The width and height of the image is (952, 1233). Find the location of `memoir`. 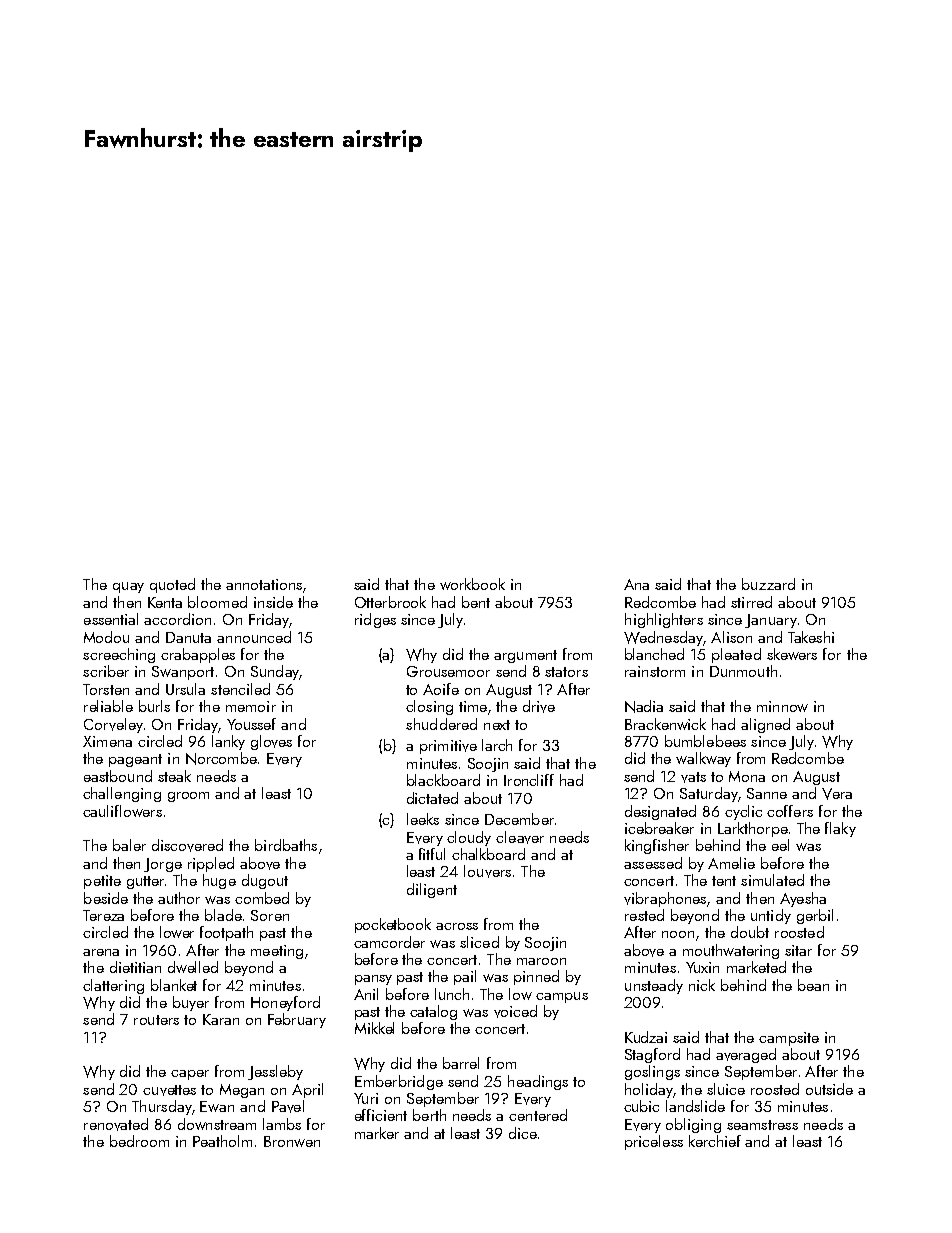

memoir is located at coordinates (251, 706).
